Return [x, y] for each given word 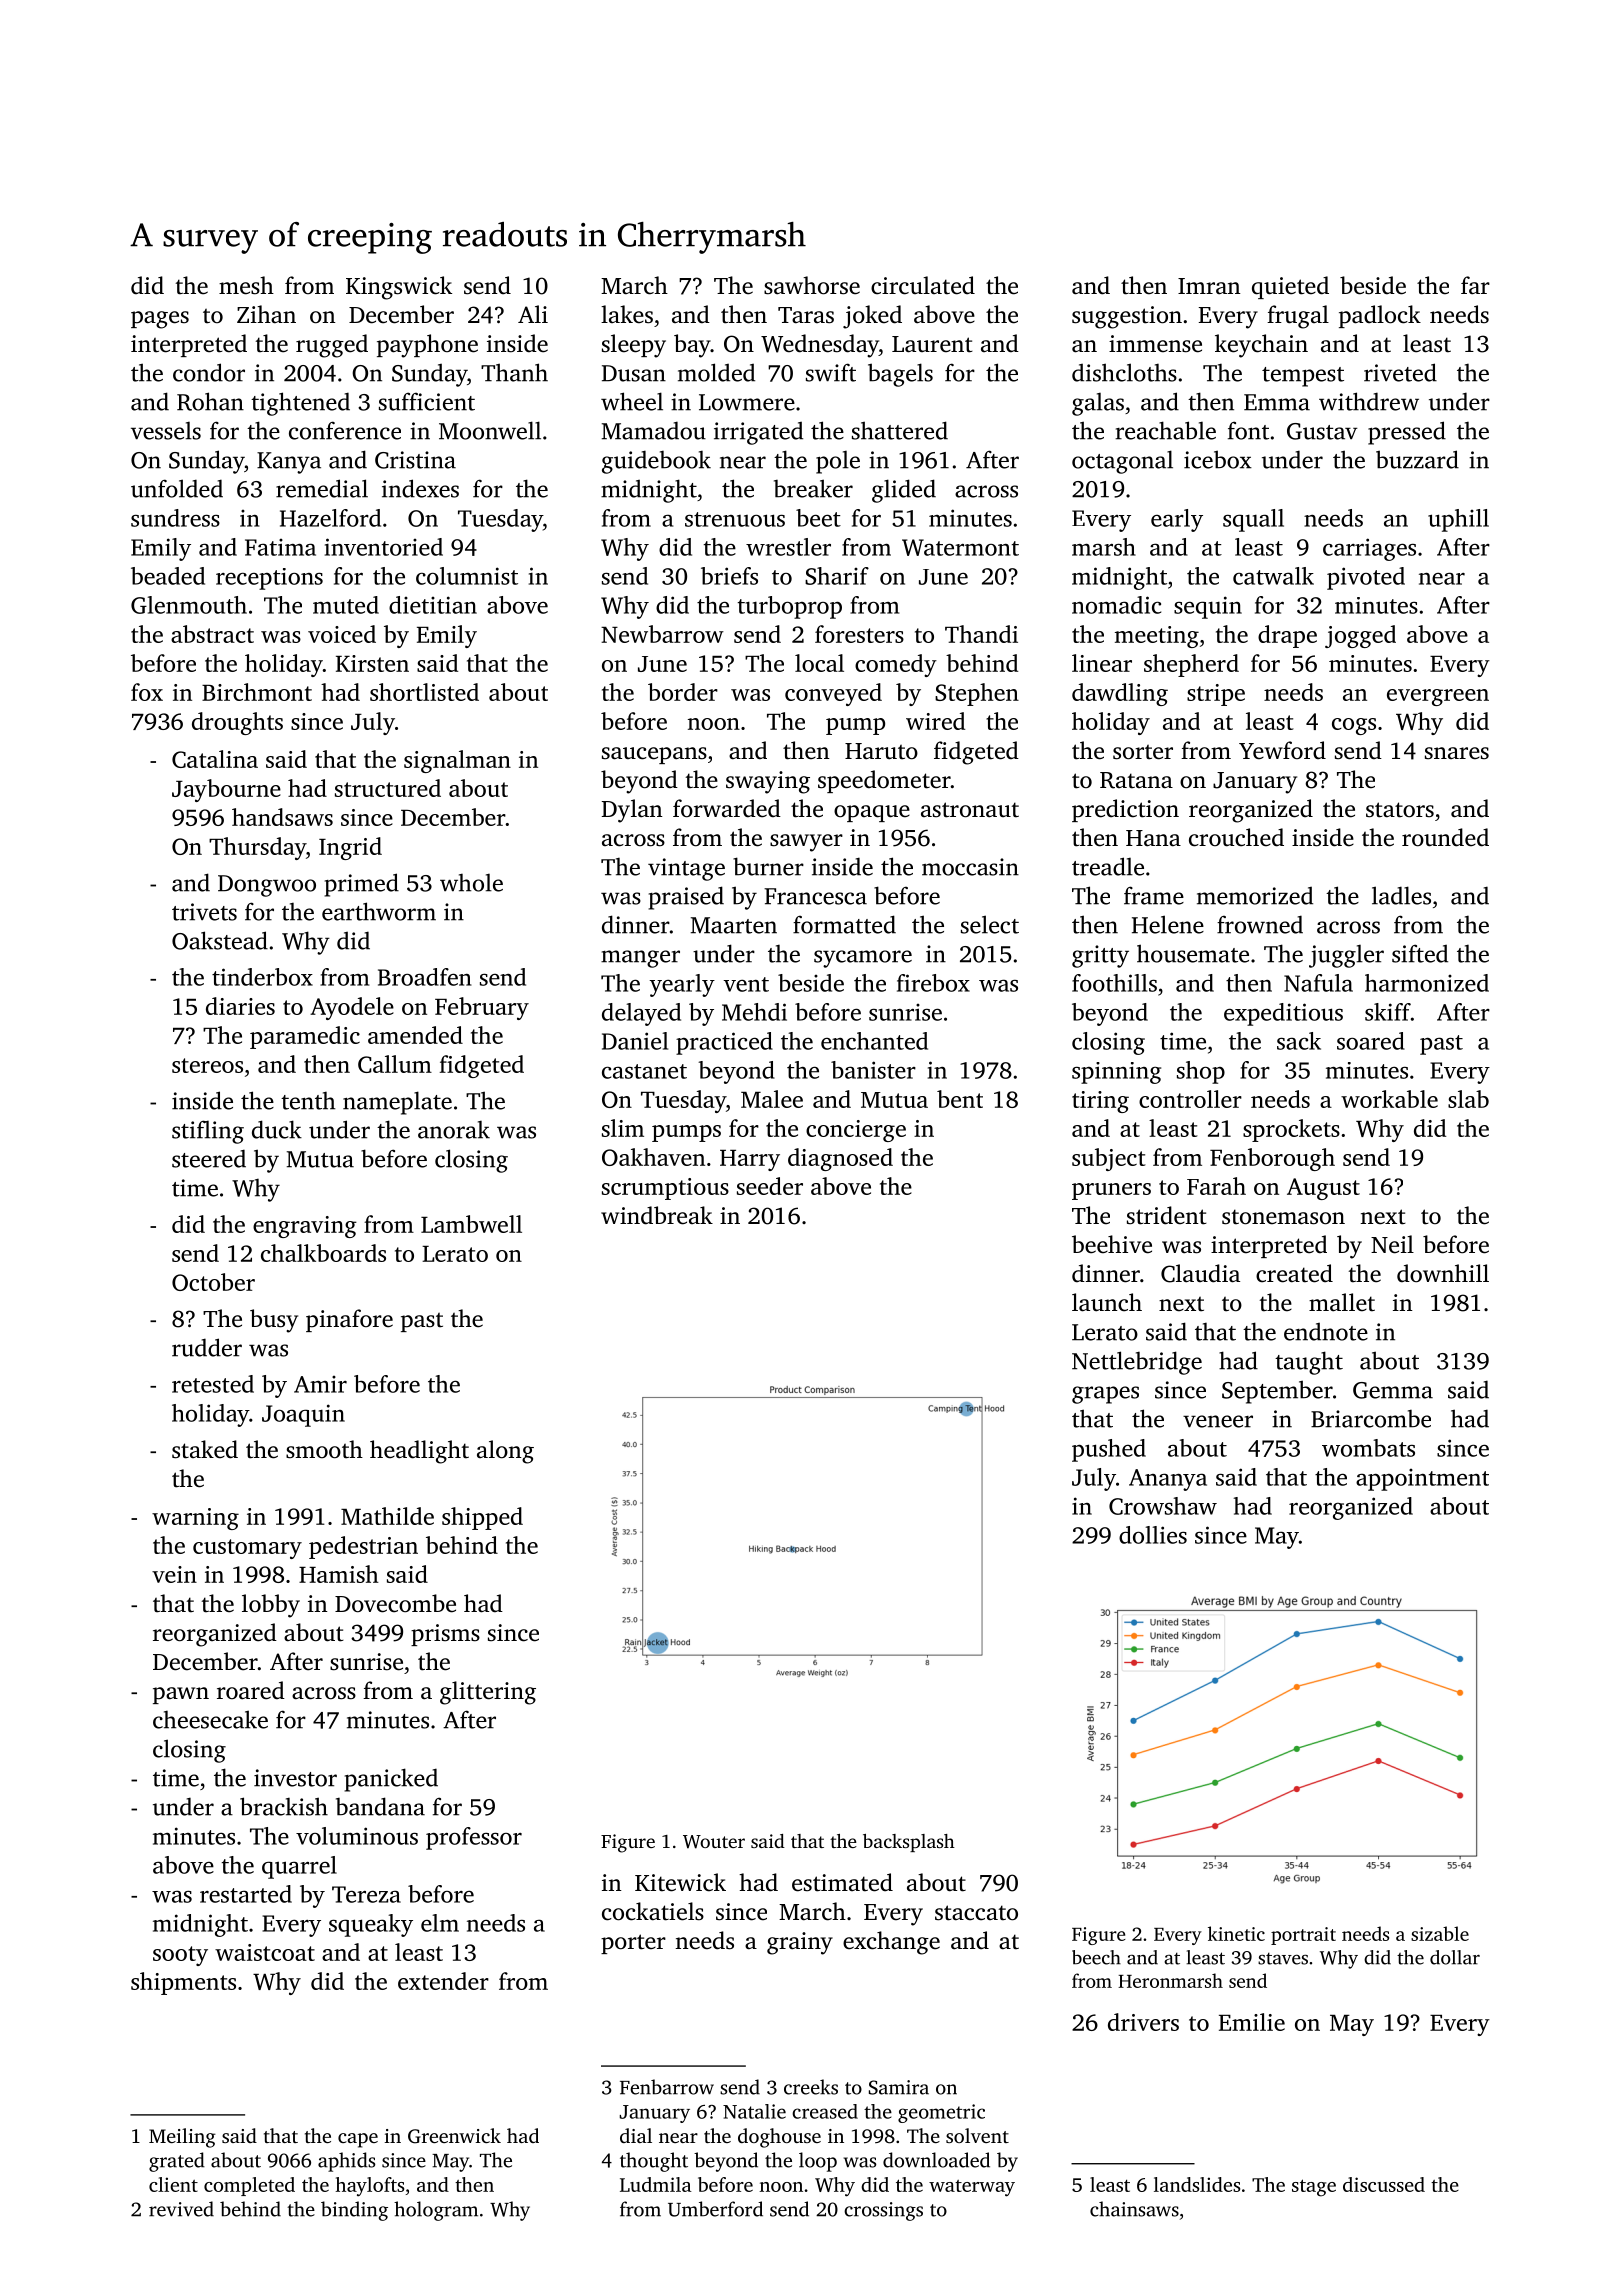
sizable [1440, 1933]
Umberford [715, 2209]
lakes [627, 314]
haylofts [370, 2187]
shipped [482, 1518]
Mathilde [387, 1516]
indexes [420, 488]
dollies [1153, 1535]
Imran [1209, 286]
